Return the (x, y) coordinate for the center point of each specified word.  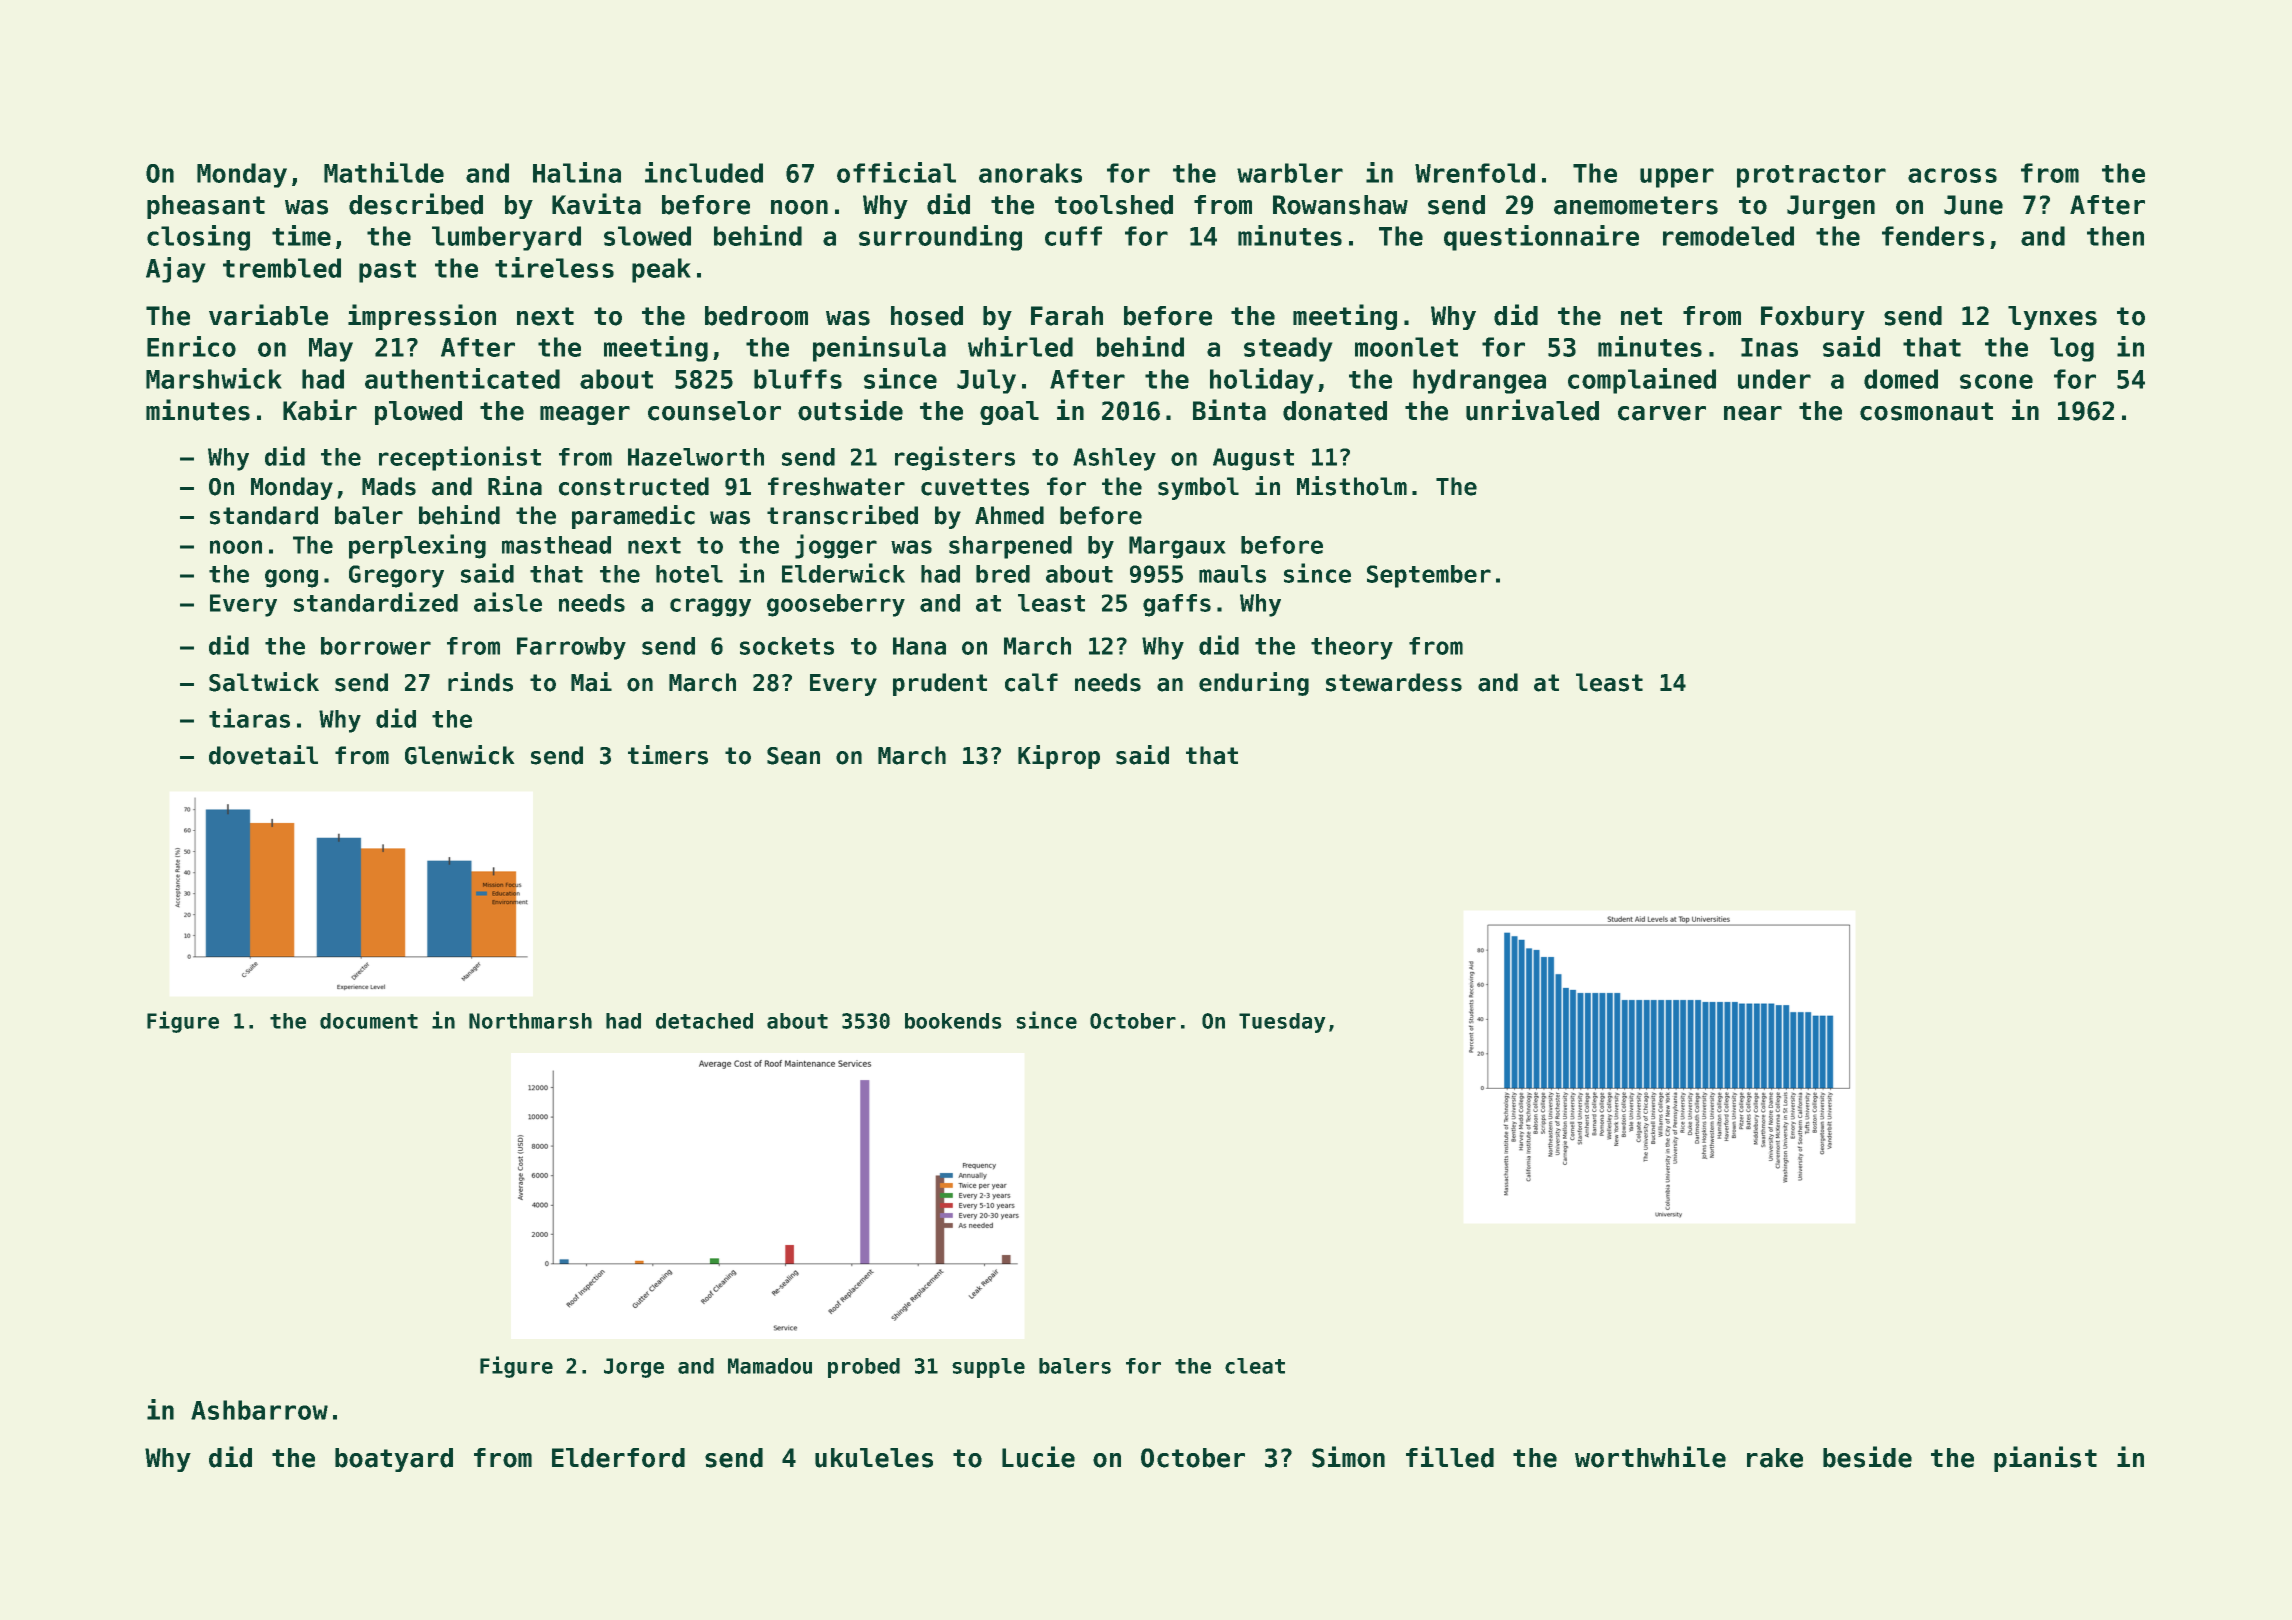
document (369, 1021)
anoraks (1030, 173)
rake (1775, 1458)
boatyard (394, 1460)
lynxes (2052, 318)
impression (422, 317)
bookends (953, 1021)
